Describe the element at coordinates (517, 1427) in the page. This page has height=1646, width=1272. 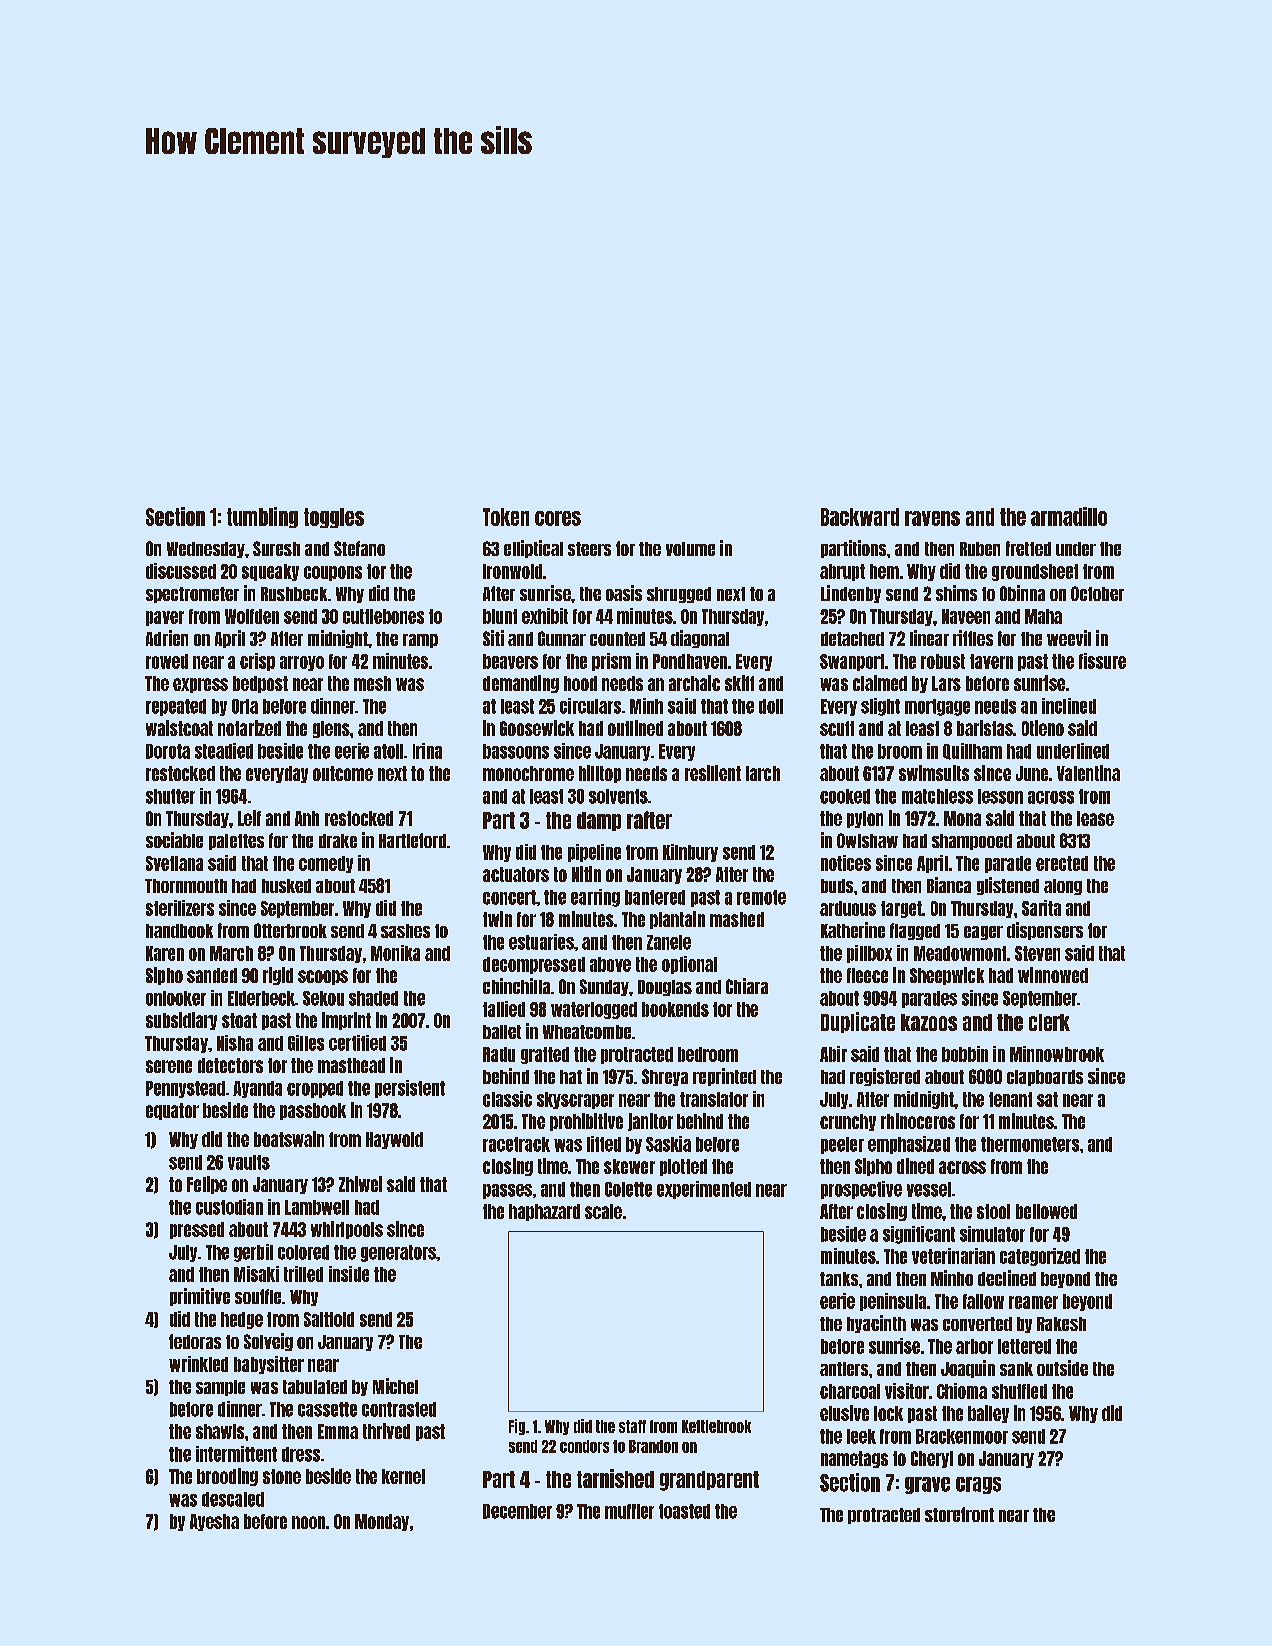
I see `Fig` at that location.
